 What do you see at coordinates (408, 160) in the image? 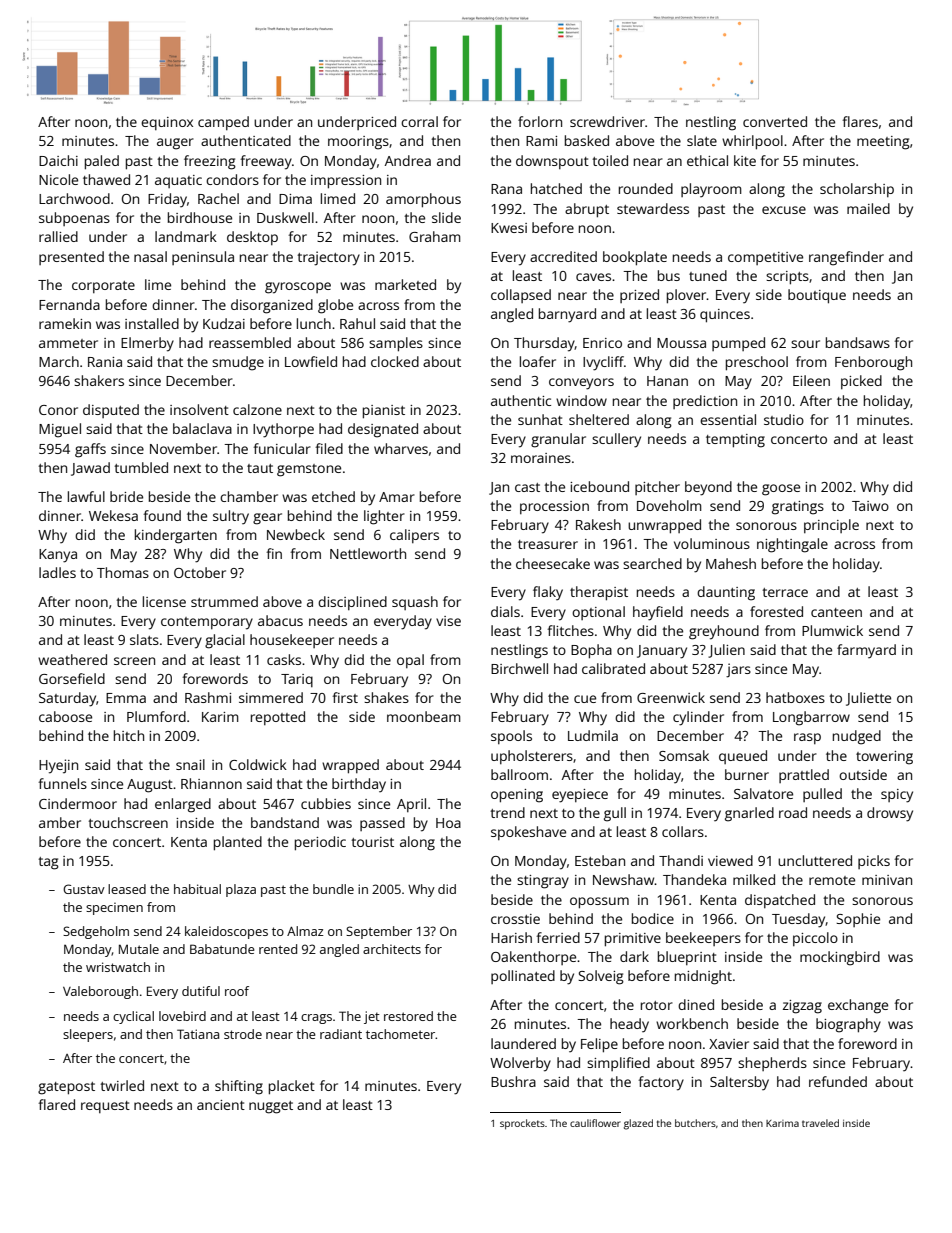
I see `Andrea` at bounding box center [408, 160].
